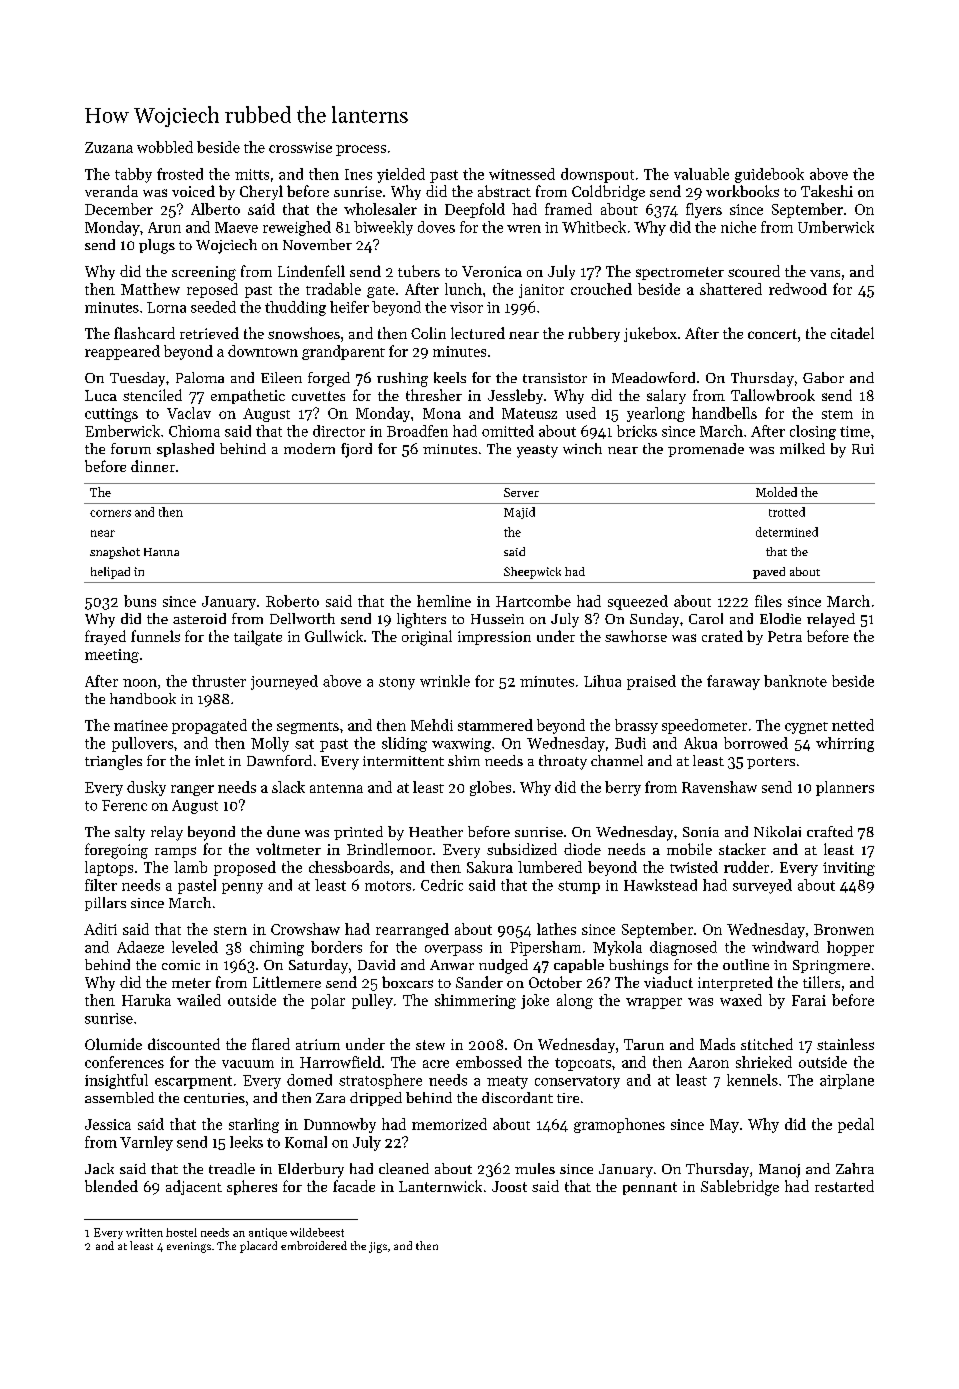 The height and width of the document is (1389, 959). I want to click on frayed, so click(105, 637).
